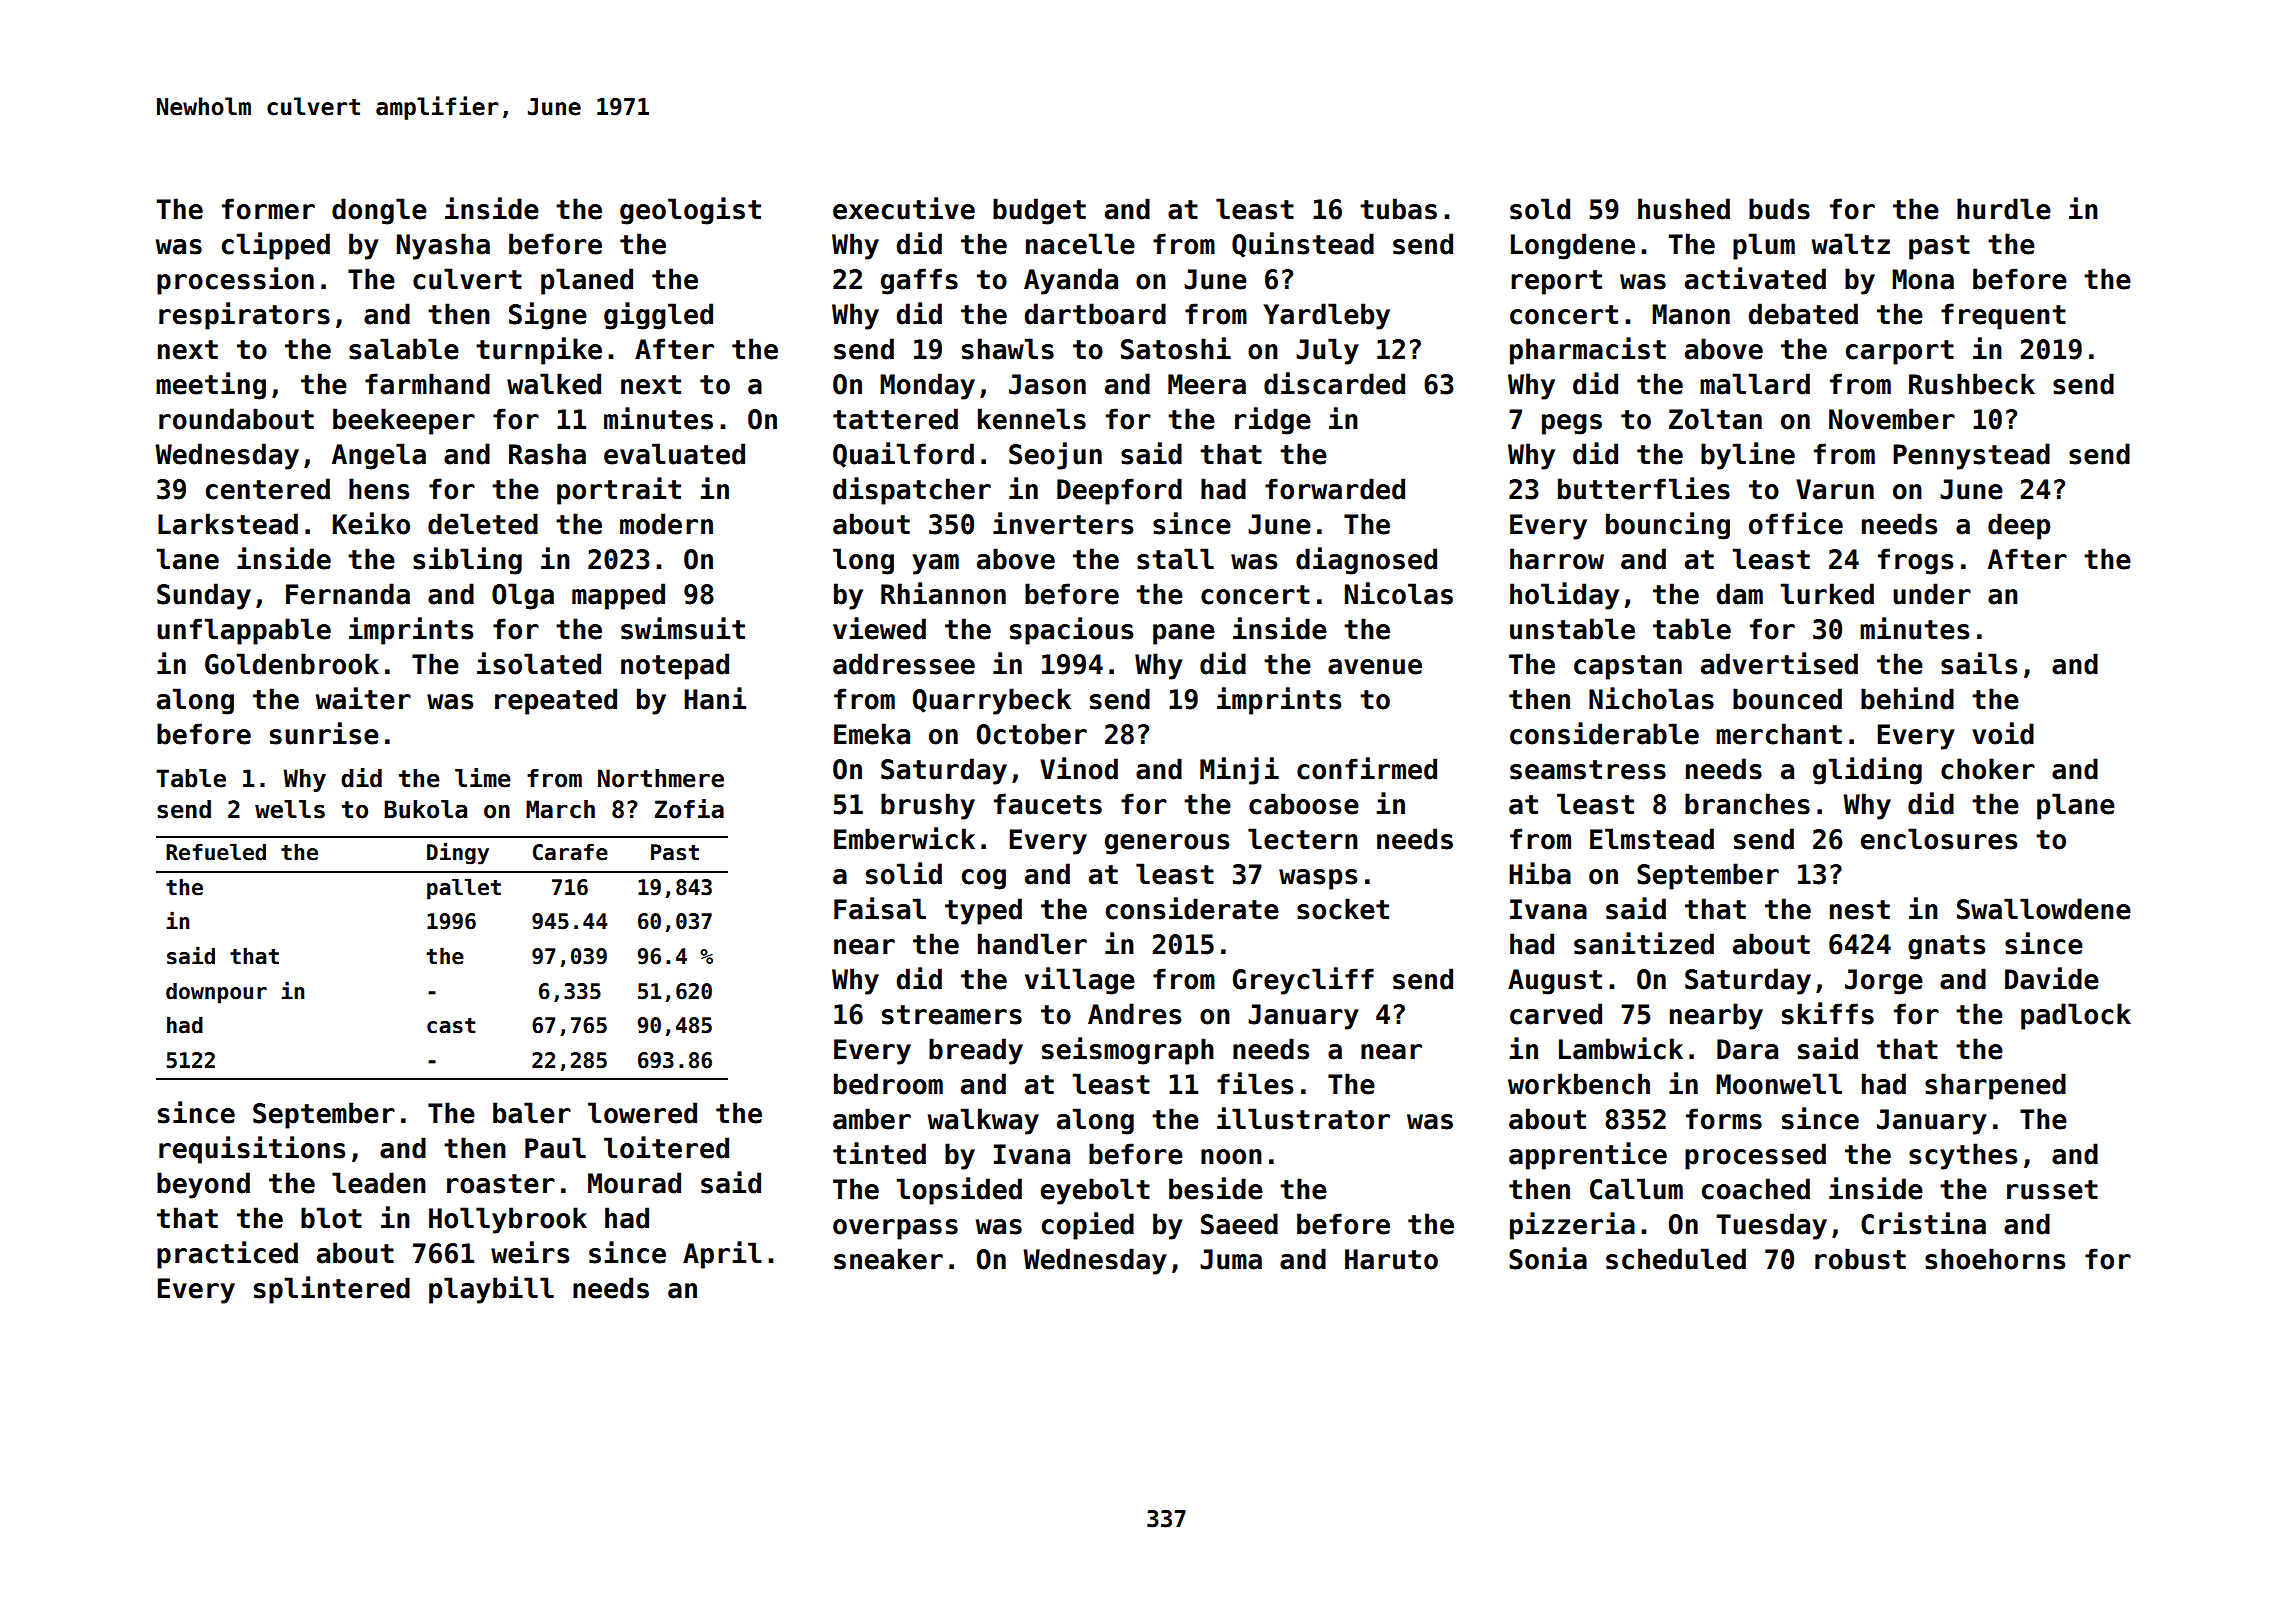 This screenshot has width=2292, height=1620. What do you see at coordinates (1032, 944) in the screenshot?
I see `handler` at bounding box center [1032, 944].
